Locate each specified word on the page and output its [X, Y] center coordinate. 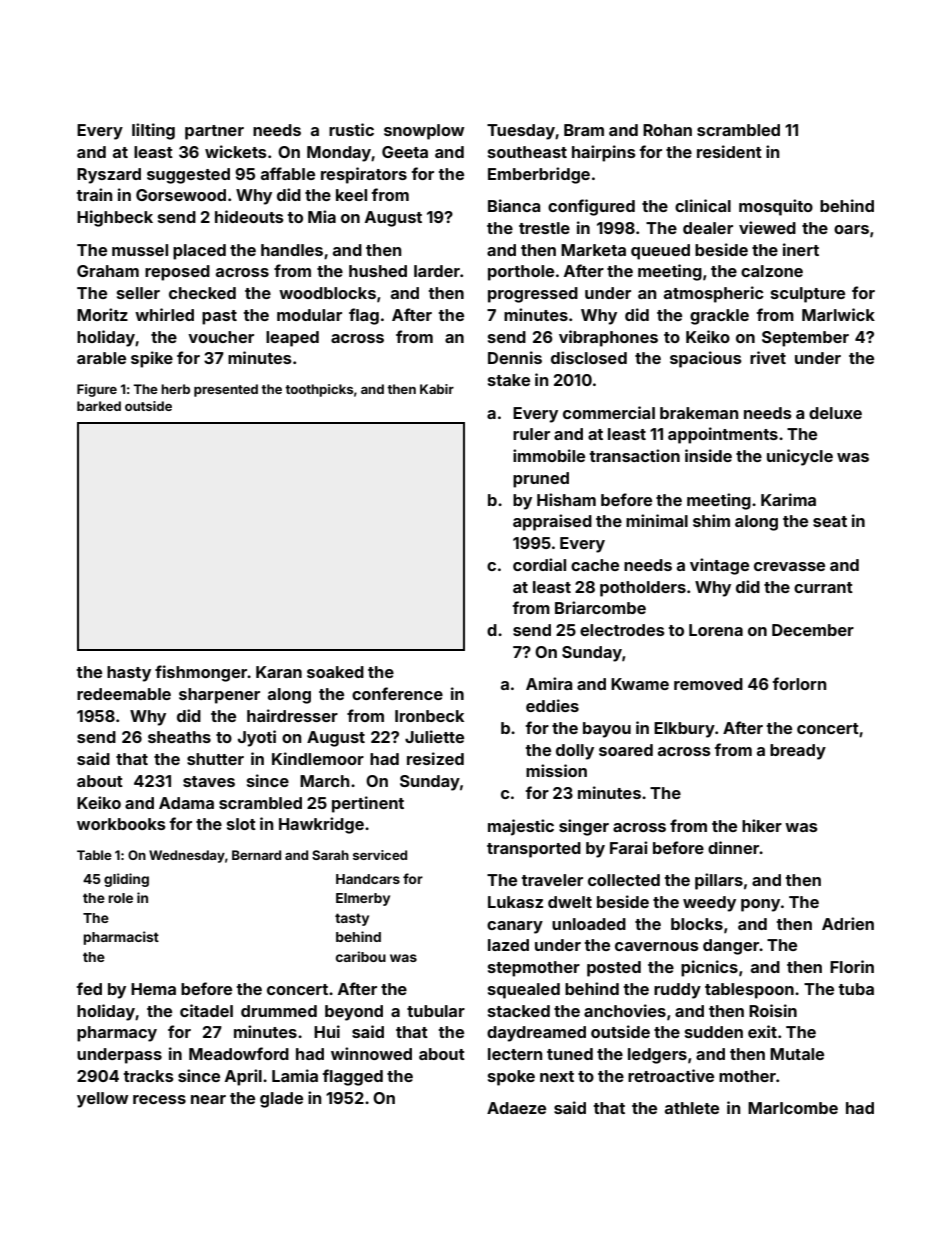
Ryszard [109, 176]
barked [99, 406]
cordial [539, 564]
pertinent [368, 804]
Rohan [667, 130]
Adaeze [516, 1108]
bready [798, 752]
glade [281, 1100]
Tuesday [521, 132]
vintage [719, 566]
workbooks [121, 824]
